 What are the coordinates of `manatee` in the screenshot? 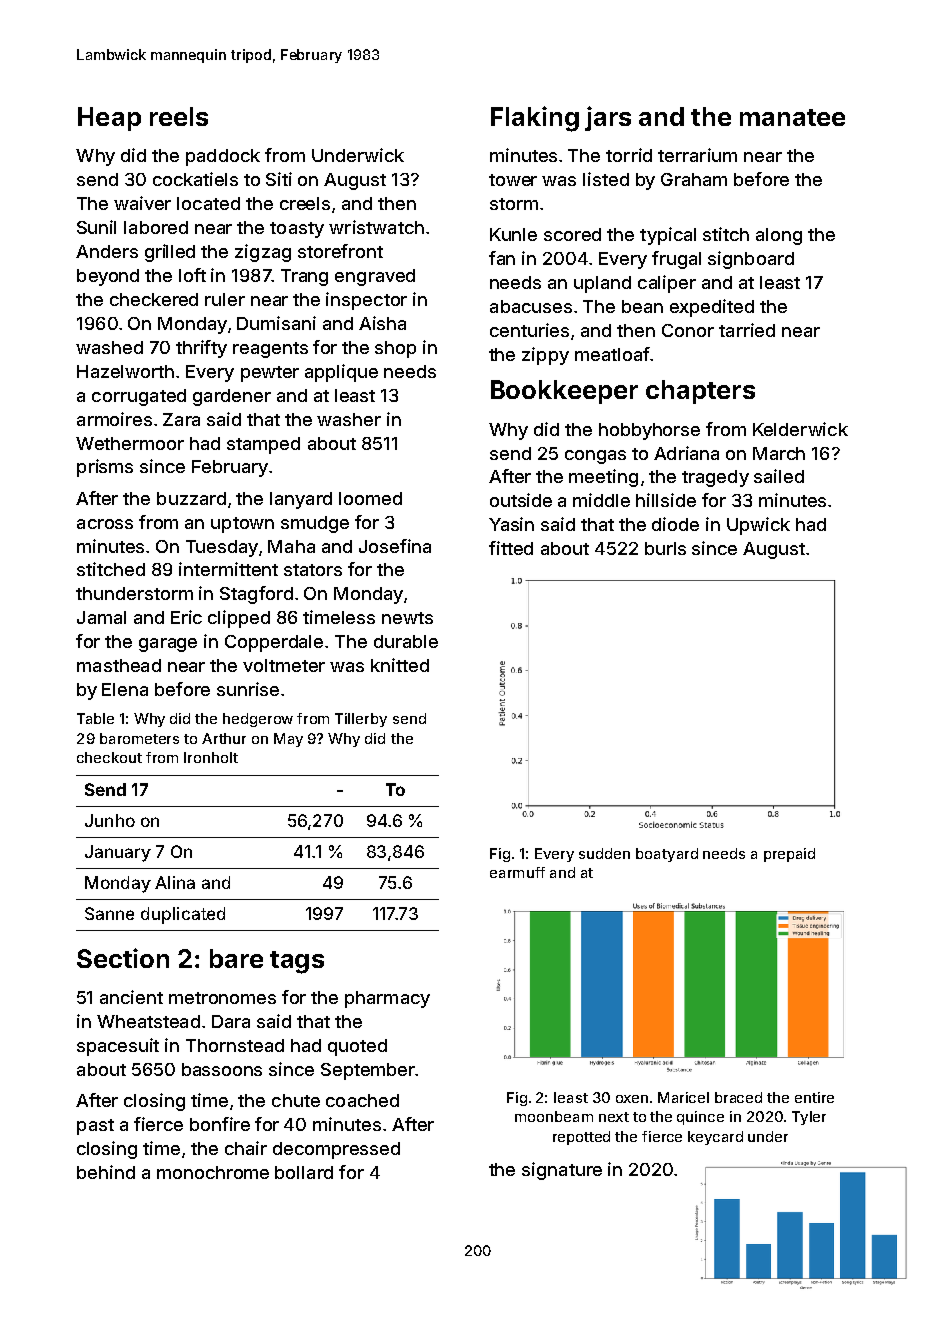 It's located at (792, 117).
